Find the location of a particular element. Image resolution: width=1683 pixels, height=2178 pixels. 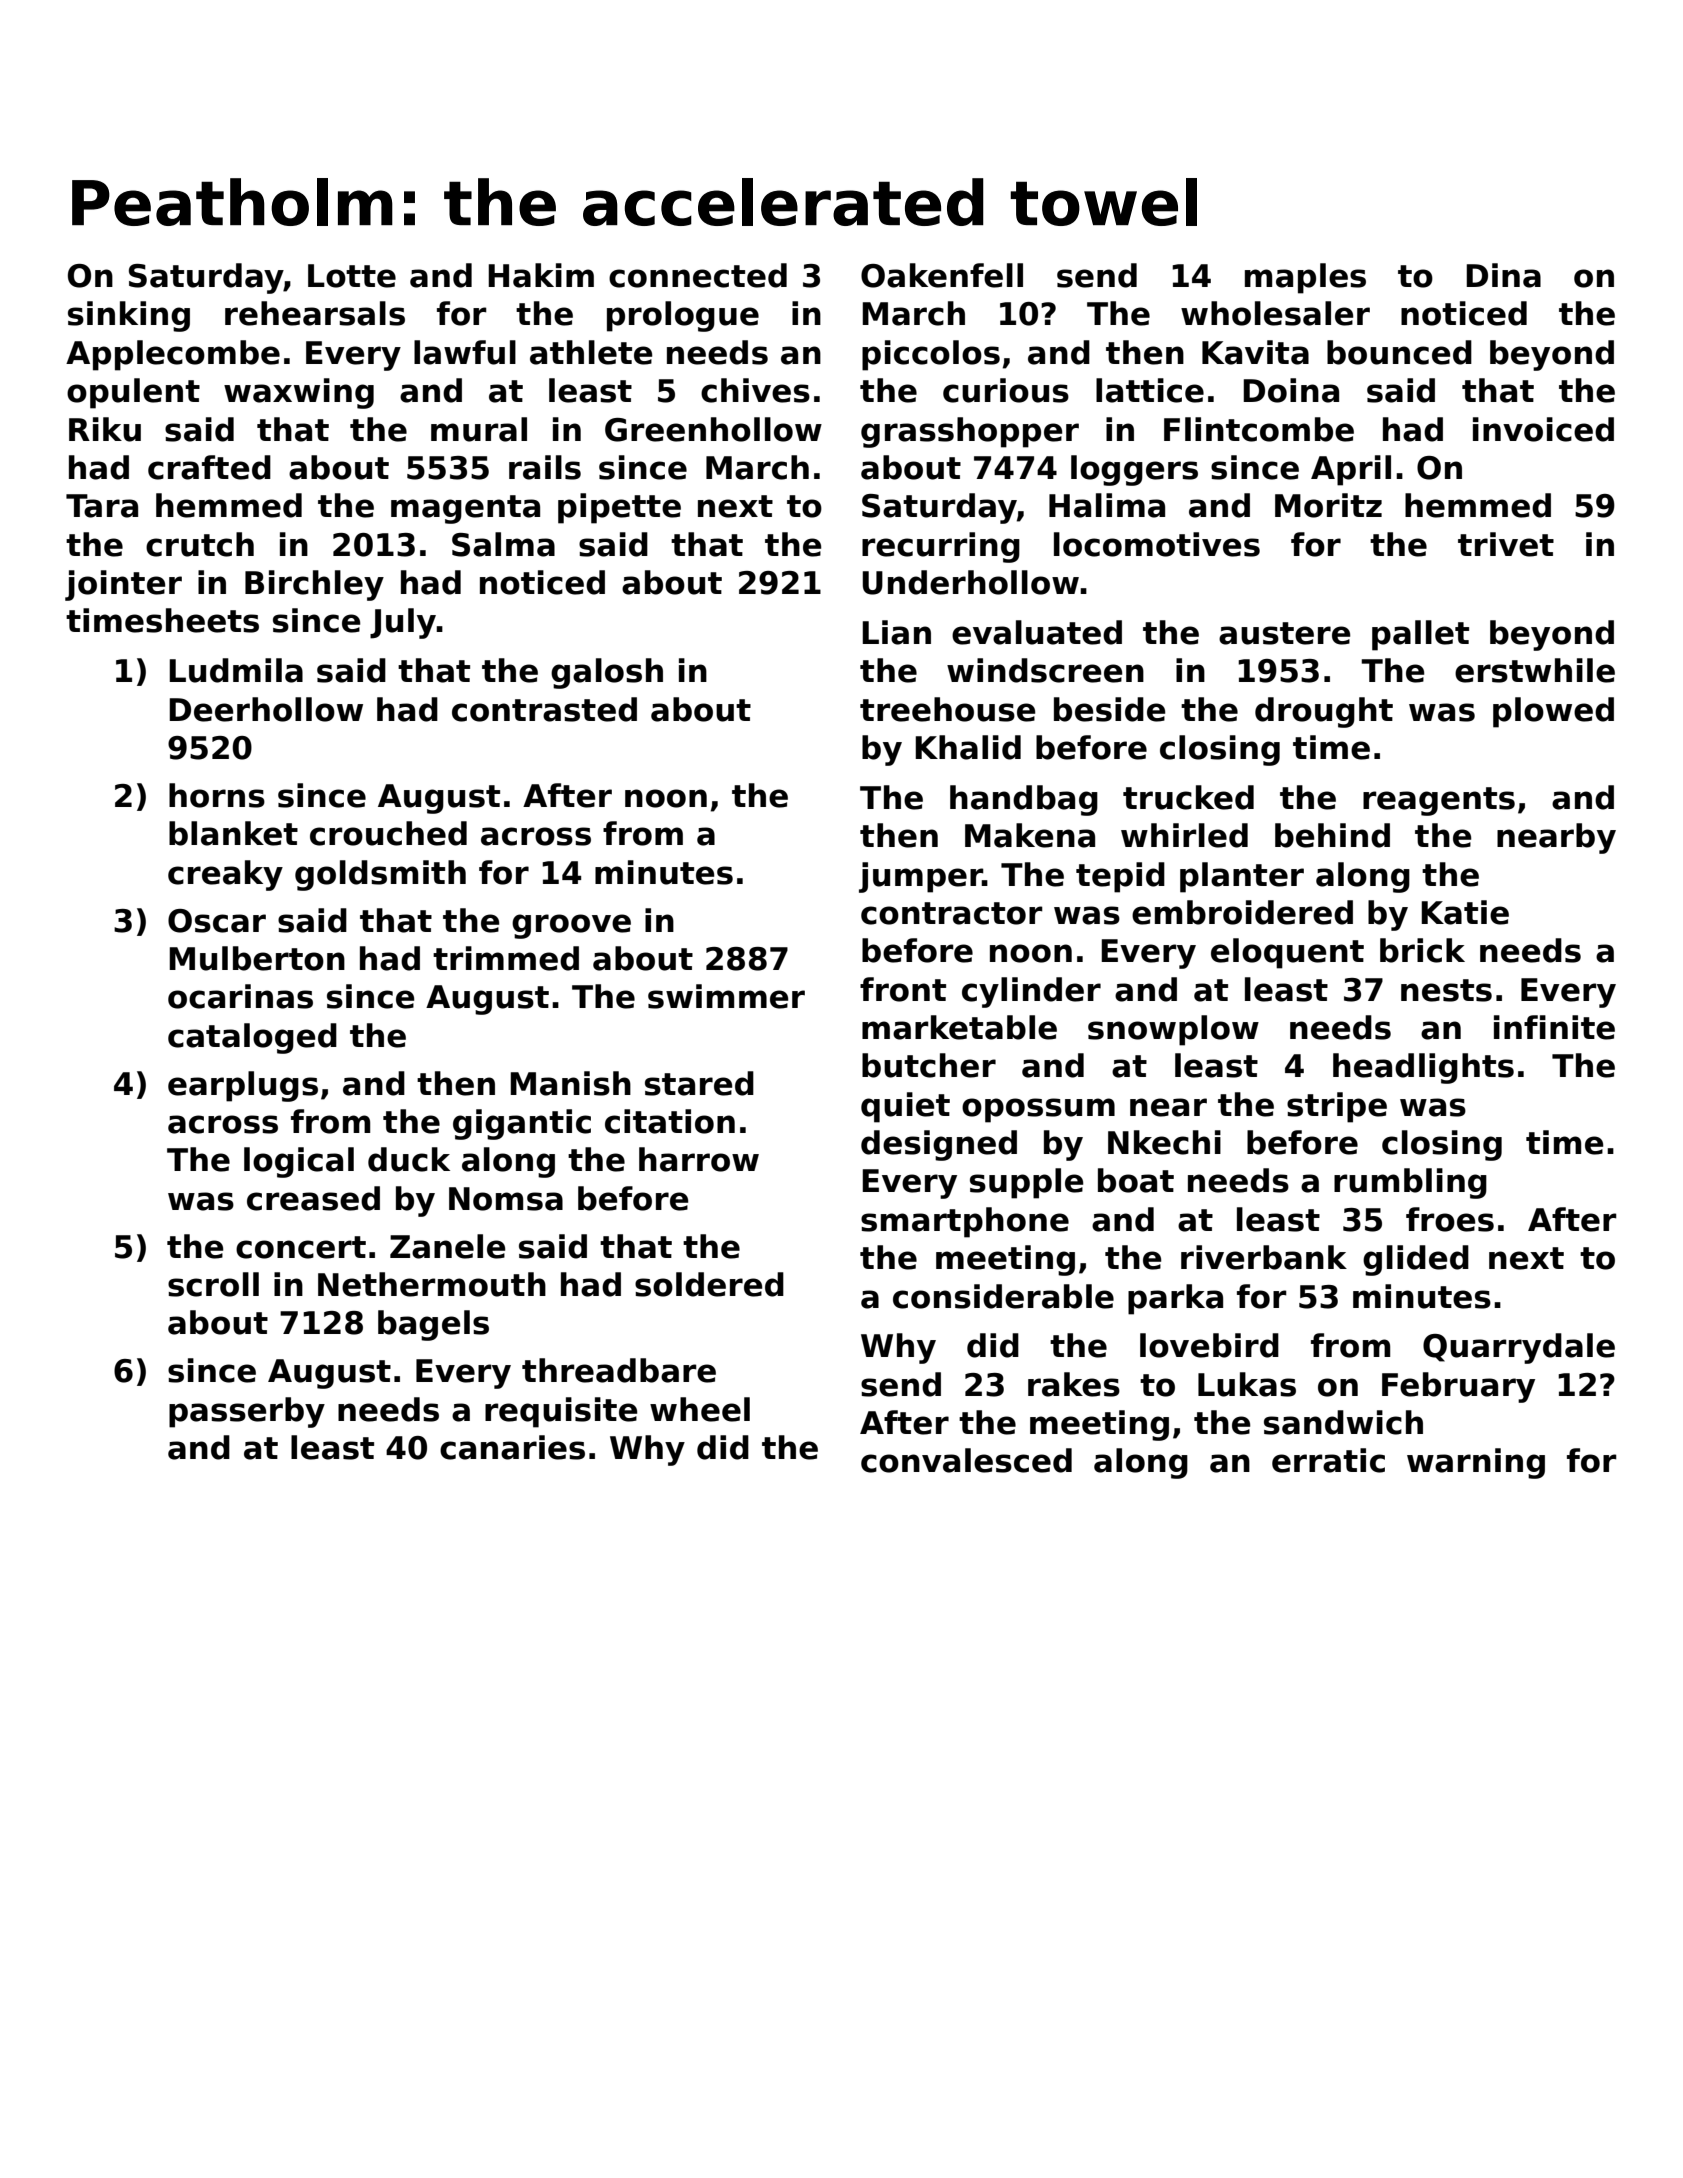

creased is located at coordinates (313, 1198).
